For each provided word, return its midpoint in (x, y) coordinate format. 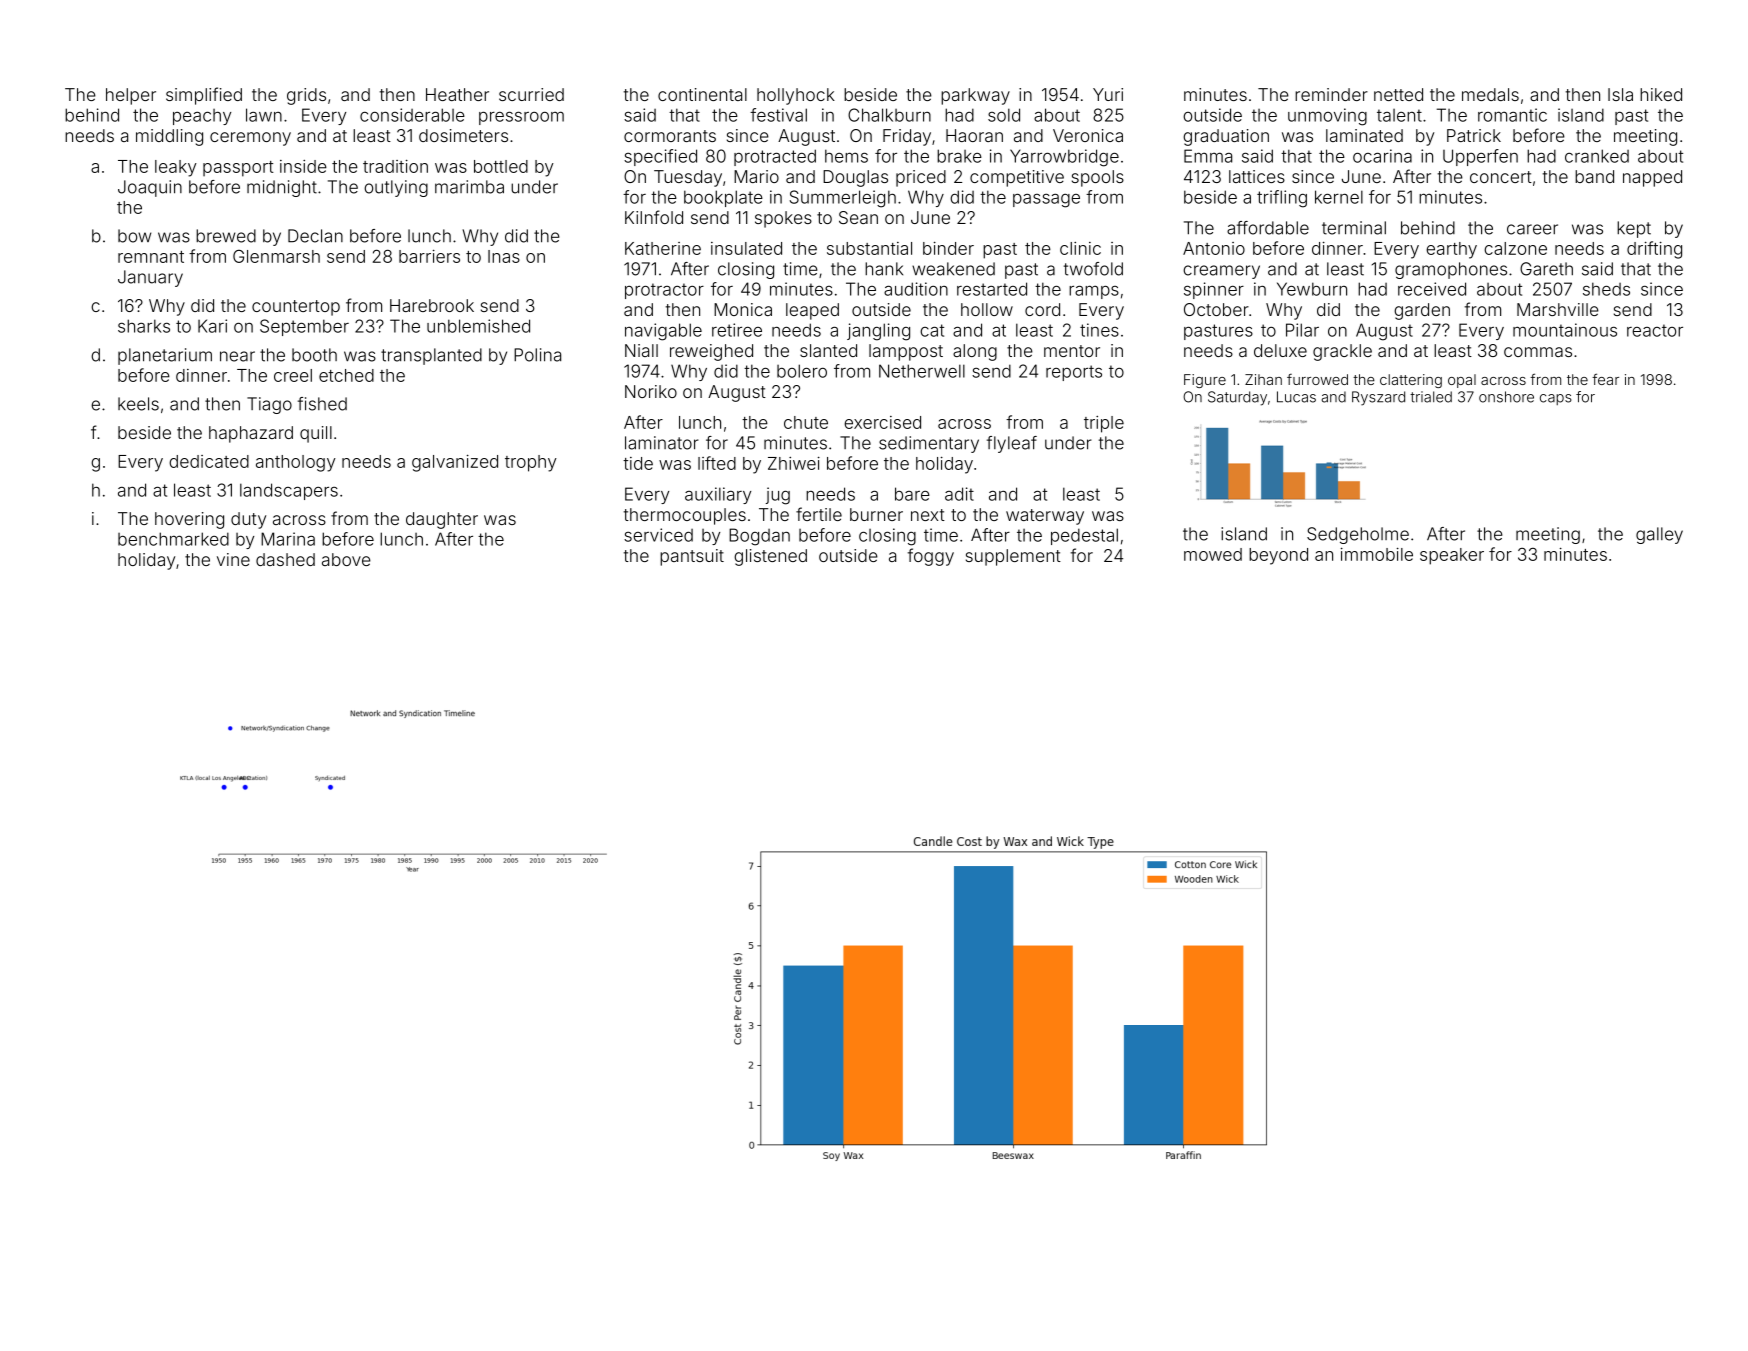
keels (138, 404)
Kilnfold (654, 217)
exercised (882, 422)
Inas (504, 256)
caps (1556, 399)
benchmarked (173, 539)
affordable (1268, 228)
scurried (531, 94)
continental (702, 94)
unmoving (1327, 117)
